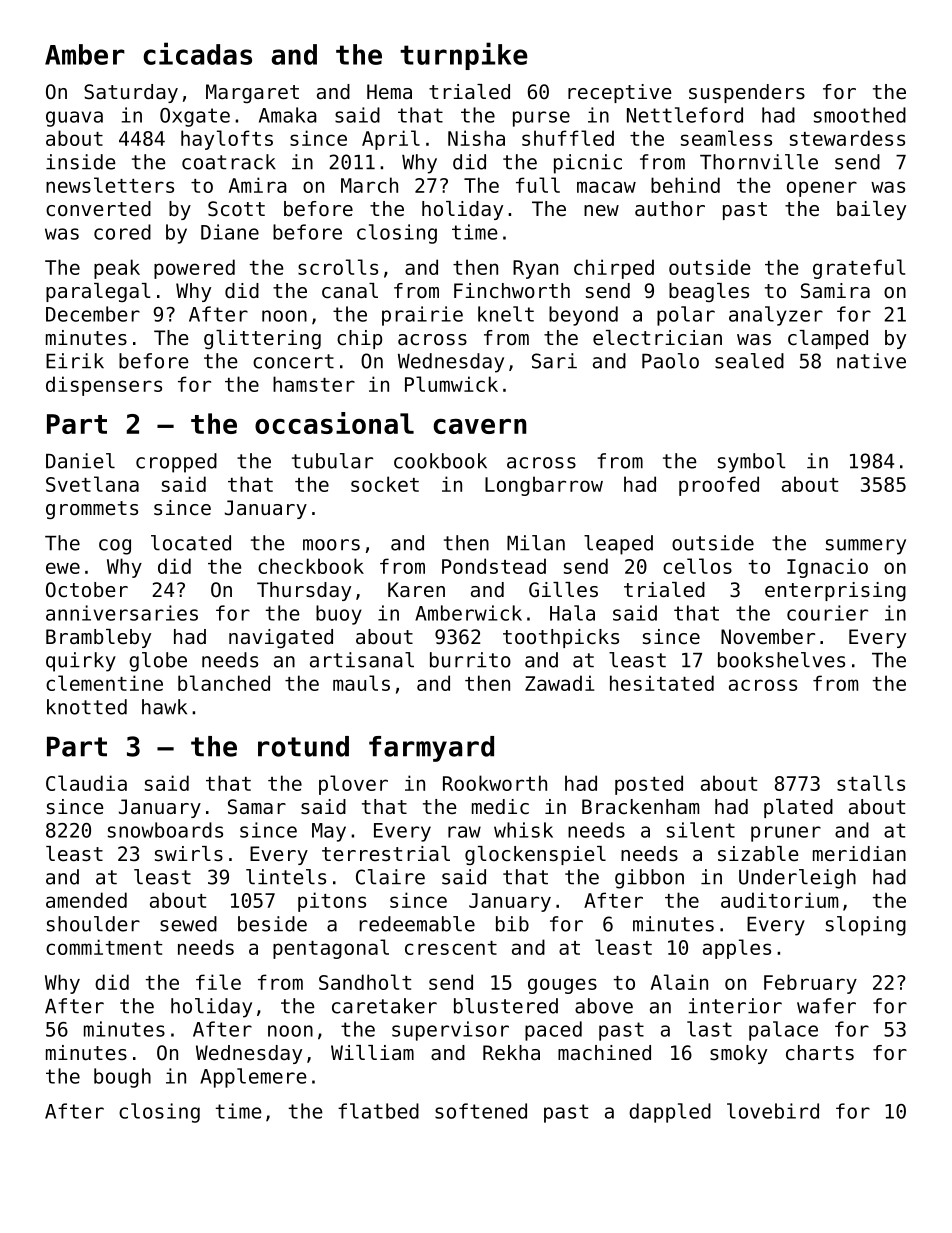 This screenshot has width=952, height=1233. I want to click on symbol, so click(752, 463).
